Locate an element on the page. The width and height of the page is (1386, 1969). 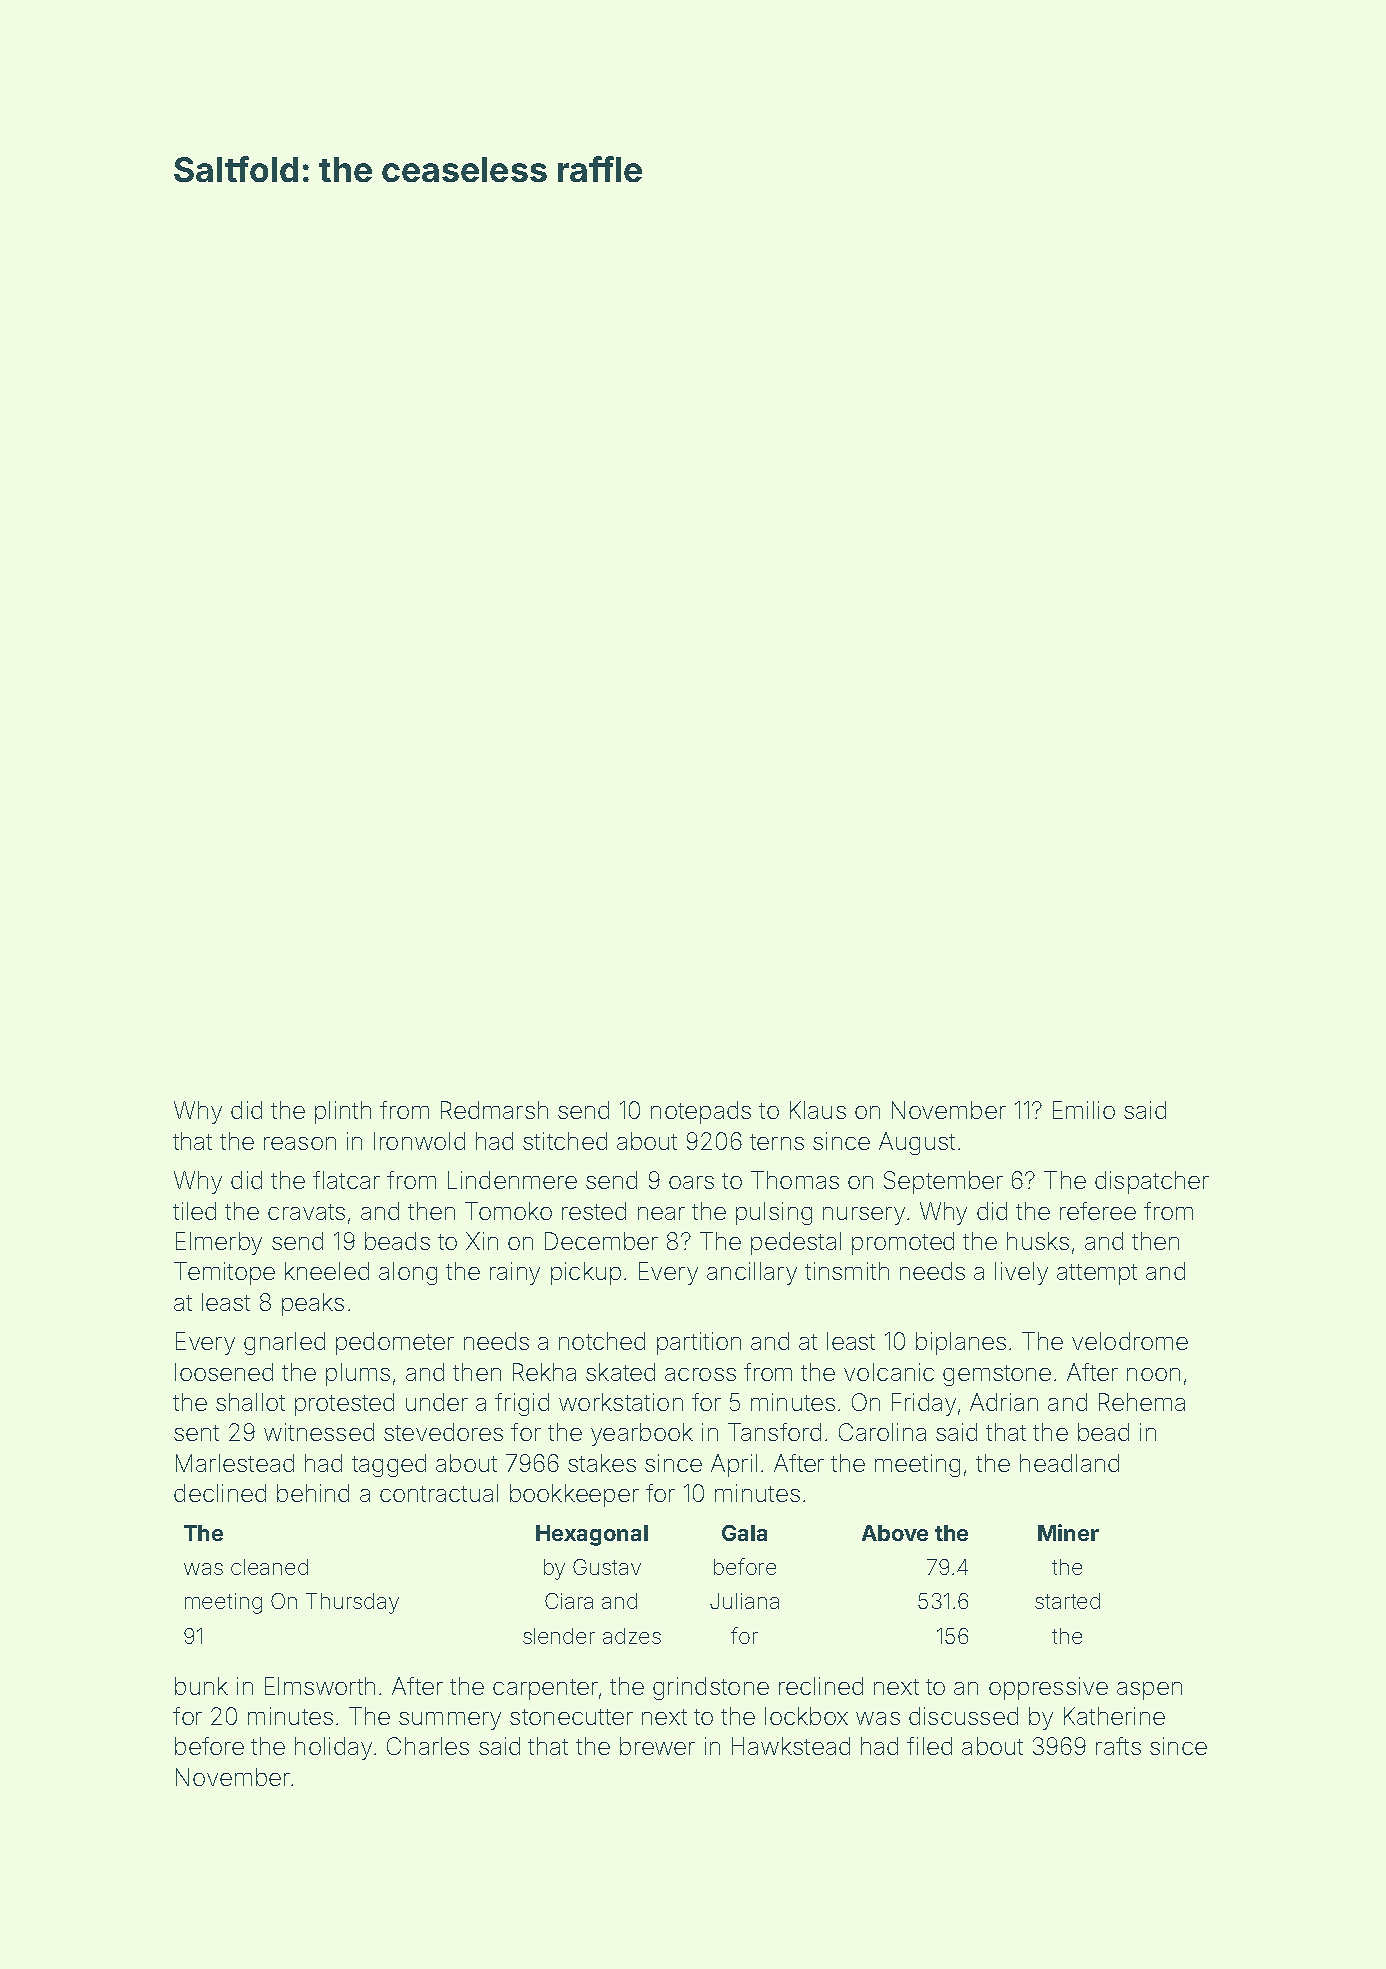
Emilio is located at coordinates (1084, 1110).
